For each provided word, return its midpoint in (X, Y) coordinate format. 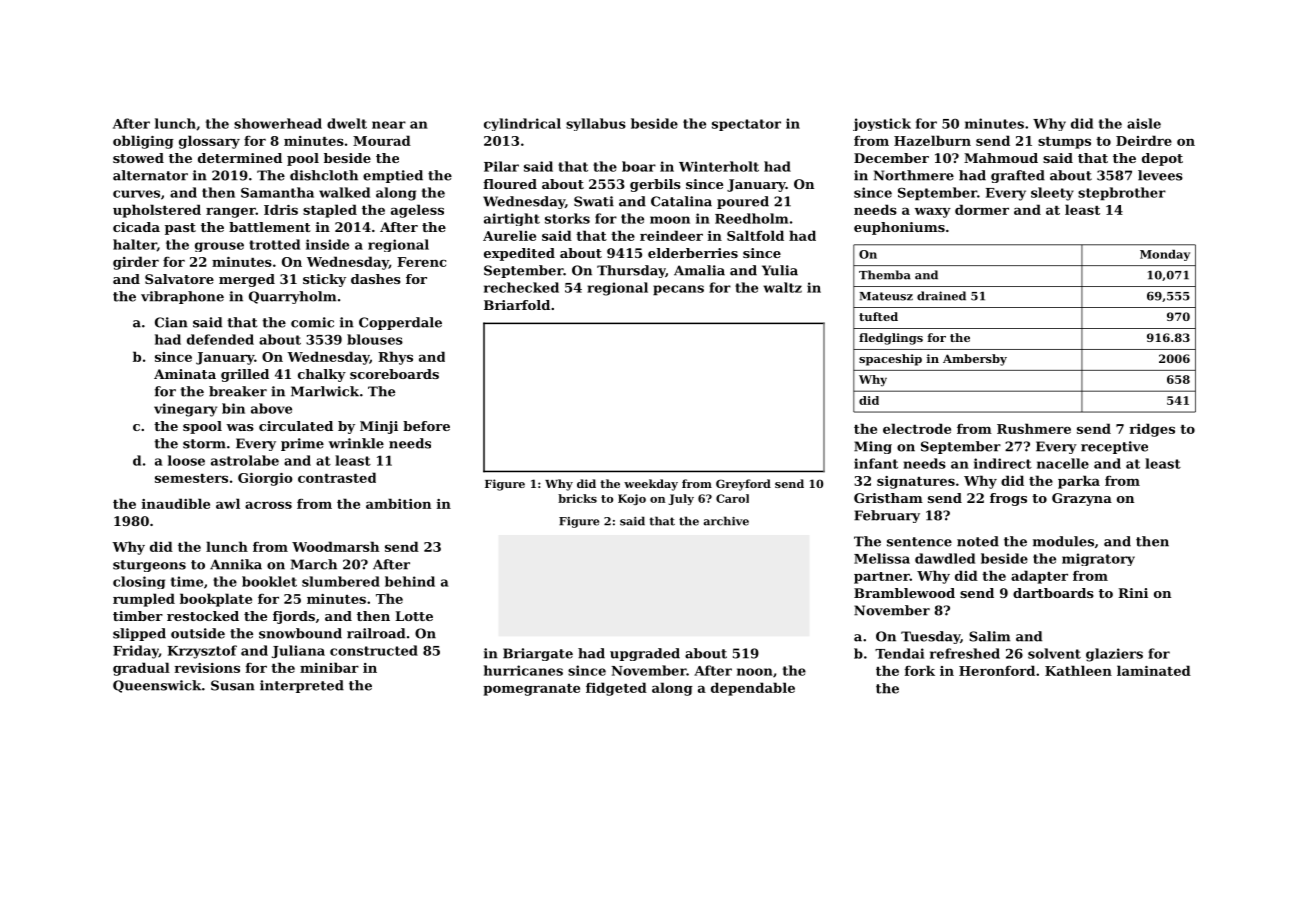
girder (136, 263)
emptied (393, 176)
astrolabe (245, 460)
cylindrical (522, 124)
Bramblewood (904, 593)
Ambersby (975, 360)
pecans (678, 290)
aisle (1144, 123)
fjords (294, 617)
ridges (1152, 430)
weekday (651, 485)
